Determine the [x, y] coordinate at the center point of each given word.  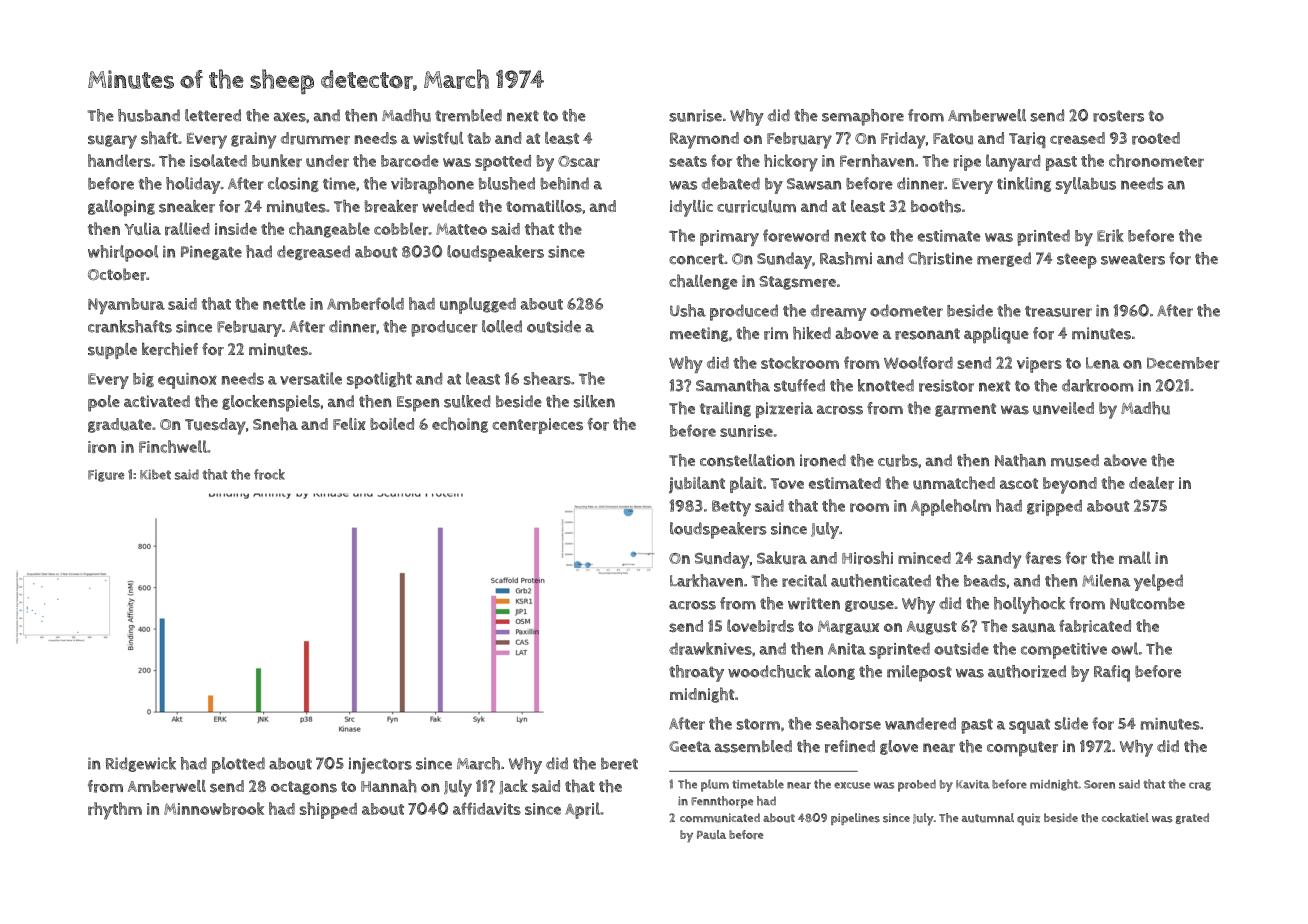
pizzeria [784, 410]
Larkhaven [706, 580]
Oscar [579, 161]
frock [269, 474]
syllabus [1086, 185]
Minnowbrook [214, 808]
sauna [1034, 628]
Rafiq [1112, 673]
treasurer [1058, 311]
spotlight [379, 380]
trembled [468, 115]
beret [619, 763]
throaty [696, 673]
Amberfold [365, 303]
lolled [502, 326]
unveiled [1063, 408]
